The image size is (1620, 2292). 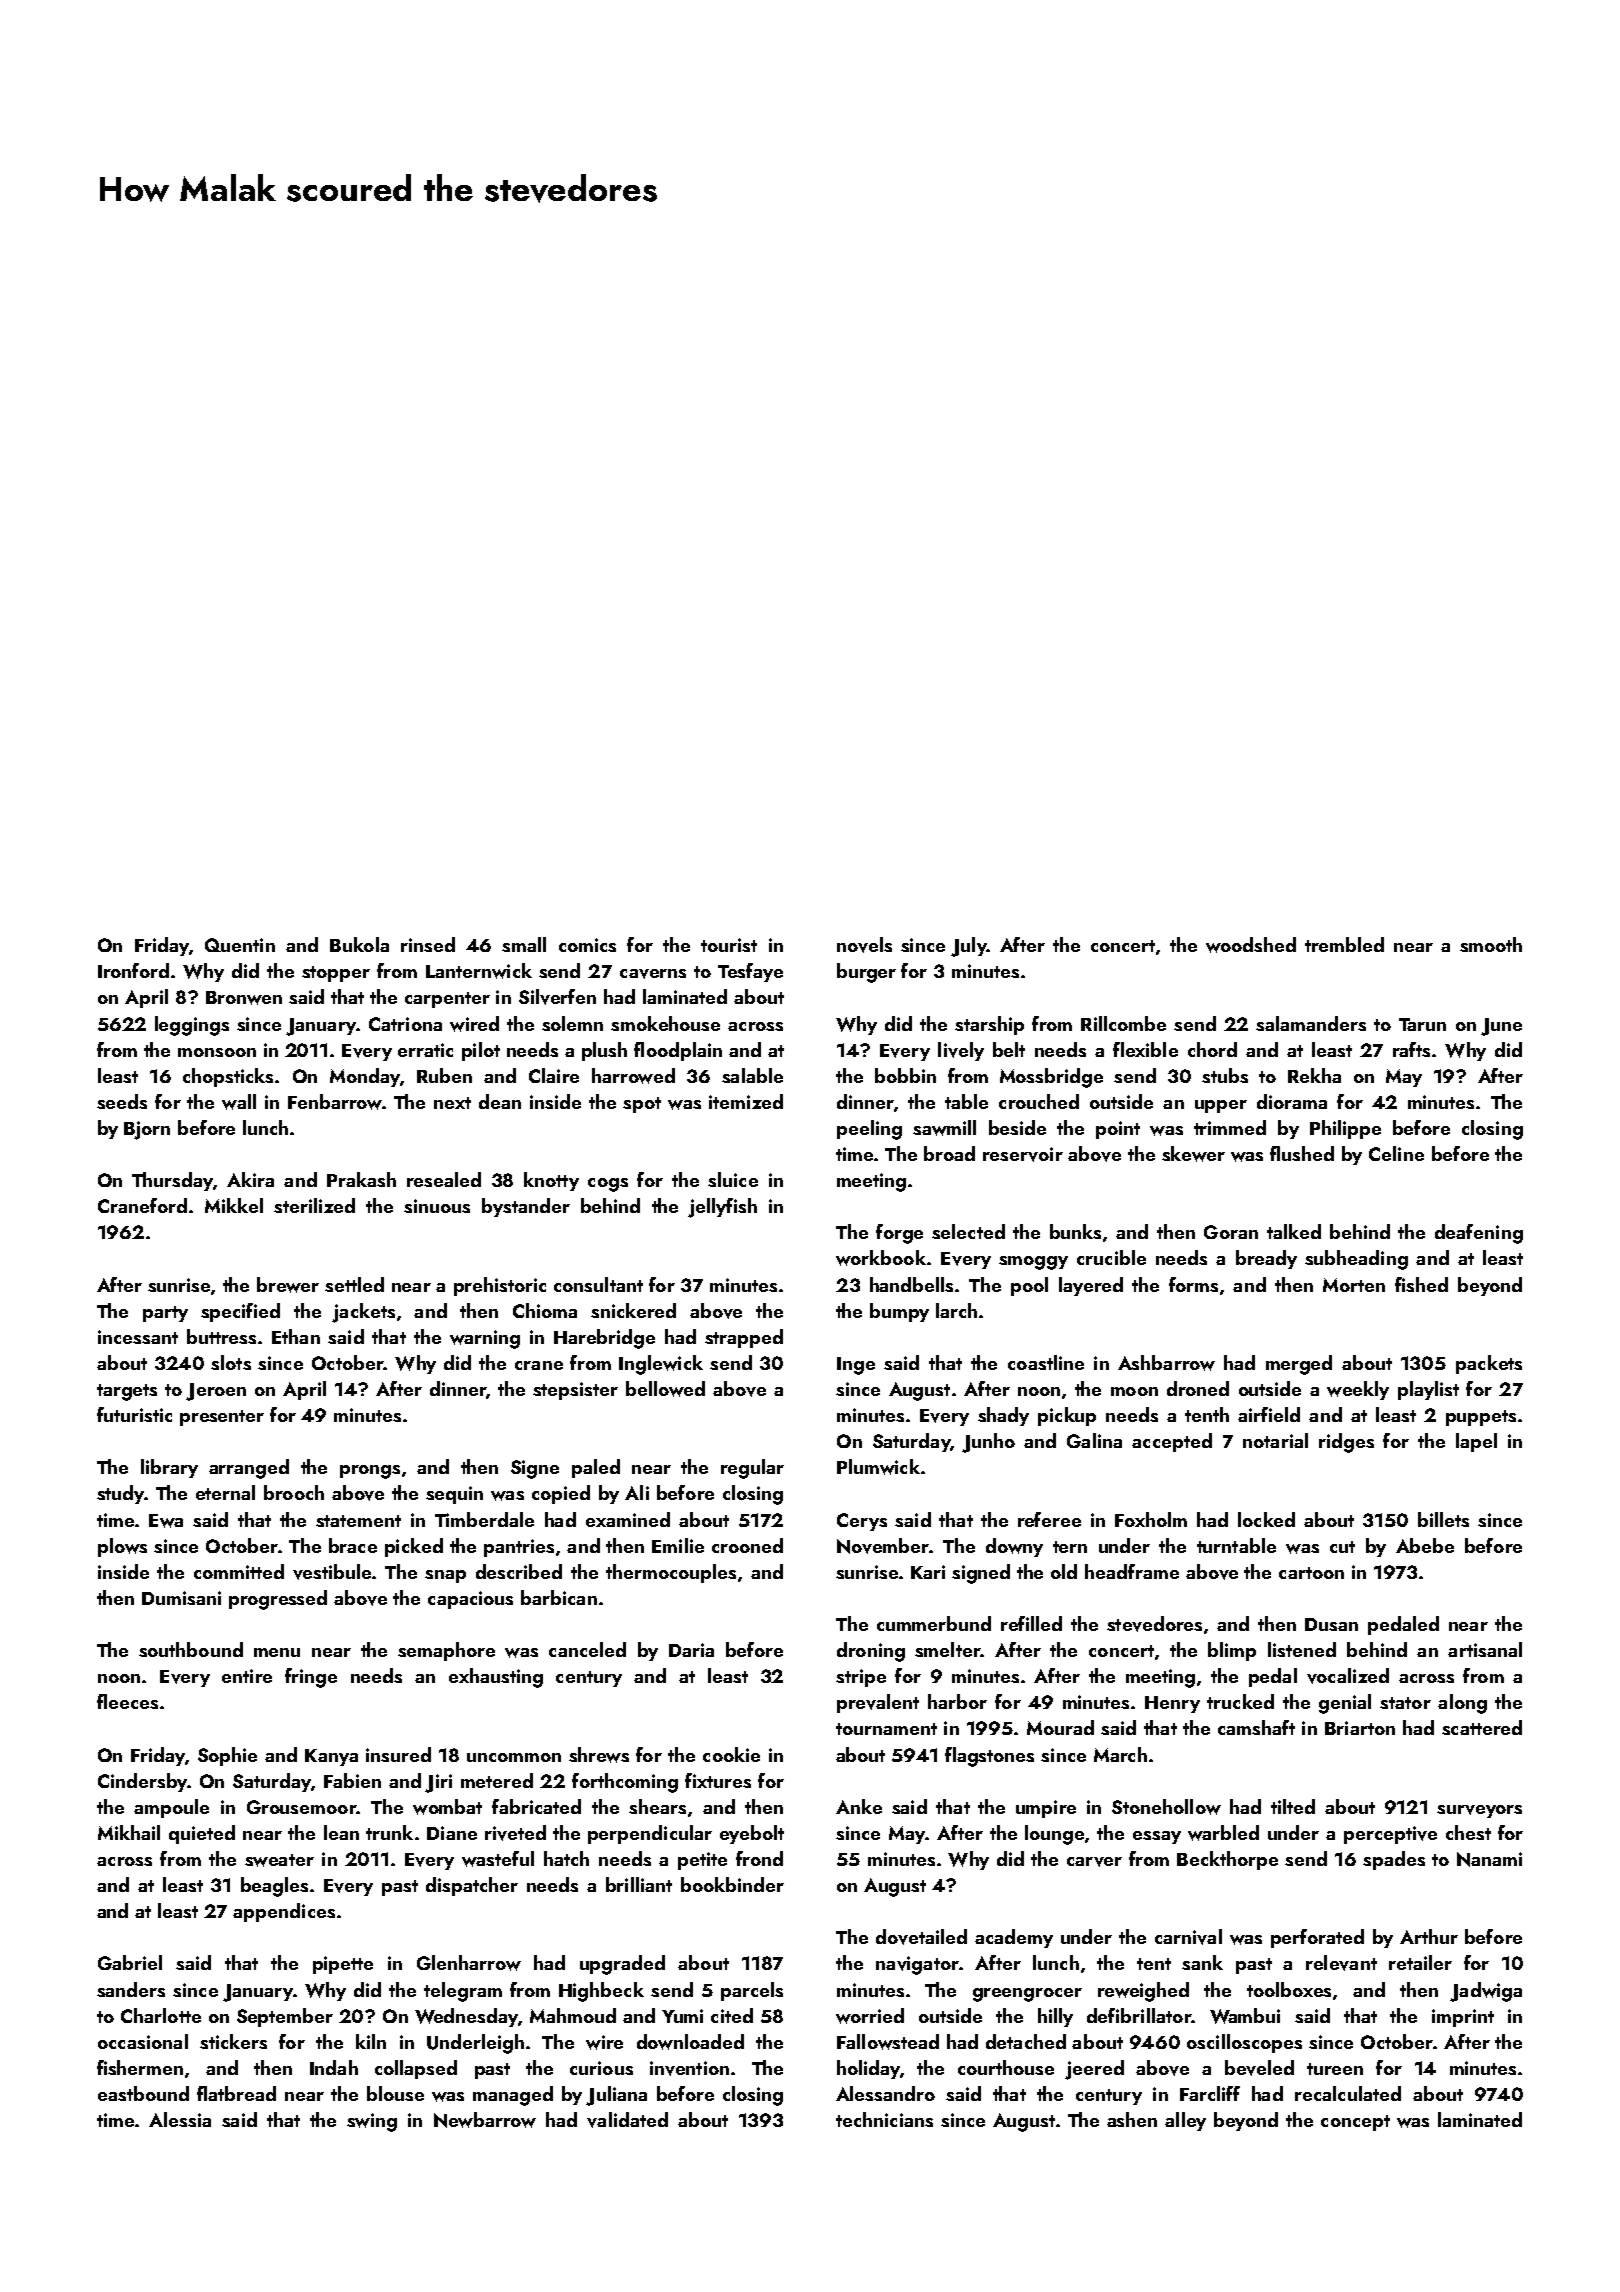 I want to click on Quentin, so click(x=240, y=945).
